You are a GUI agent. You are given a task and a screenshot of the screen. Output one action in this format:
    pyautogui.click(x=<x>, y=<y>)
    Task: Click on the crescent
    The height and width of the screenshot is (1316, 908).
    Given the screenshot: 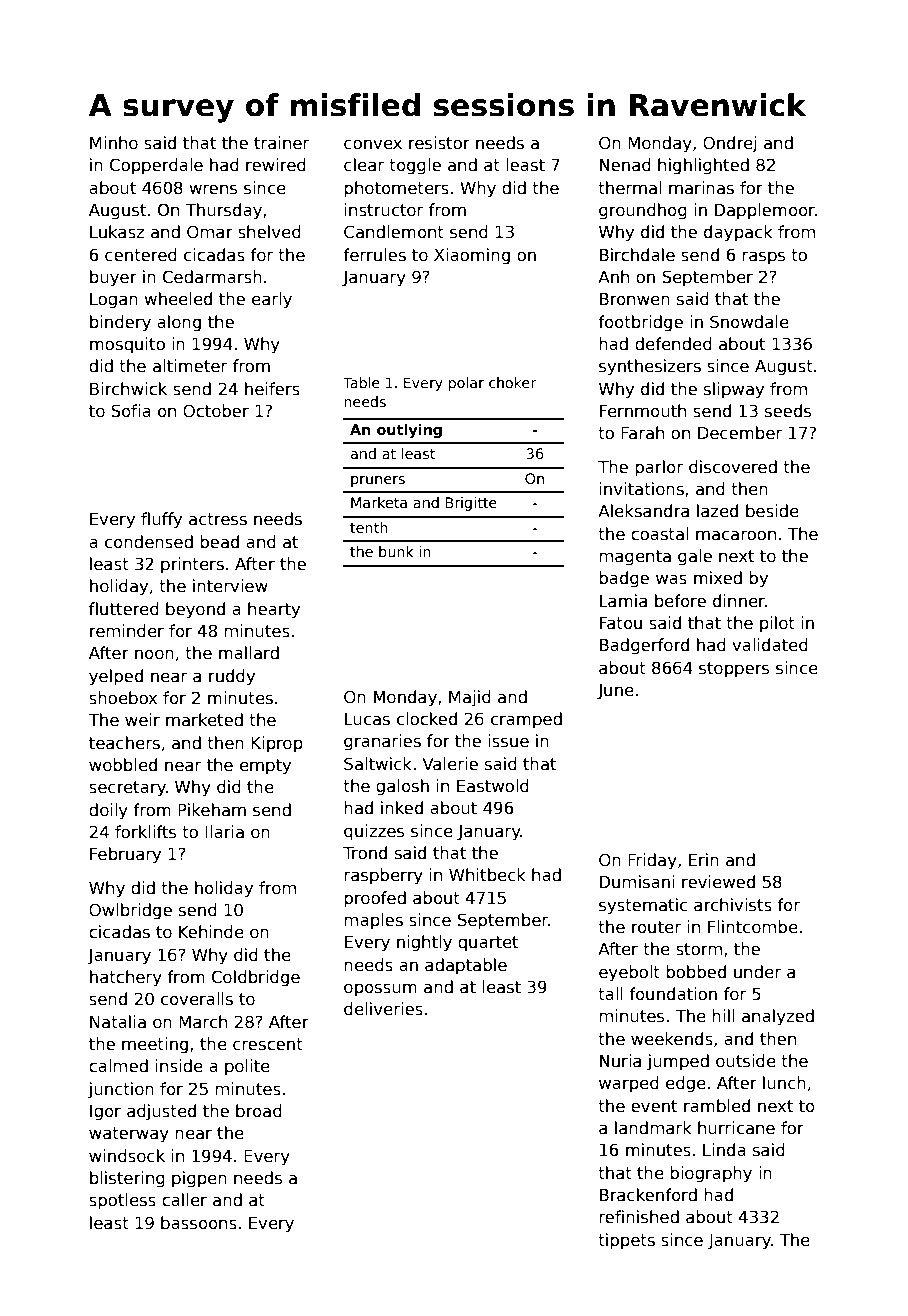 What is the action you would take?
    pyautogui.click(x=268, y=1044)
